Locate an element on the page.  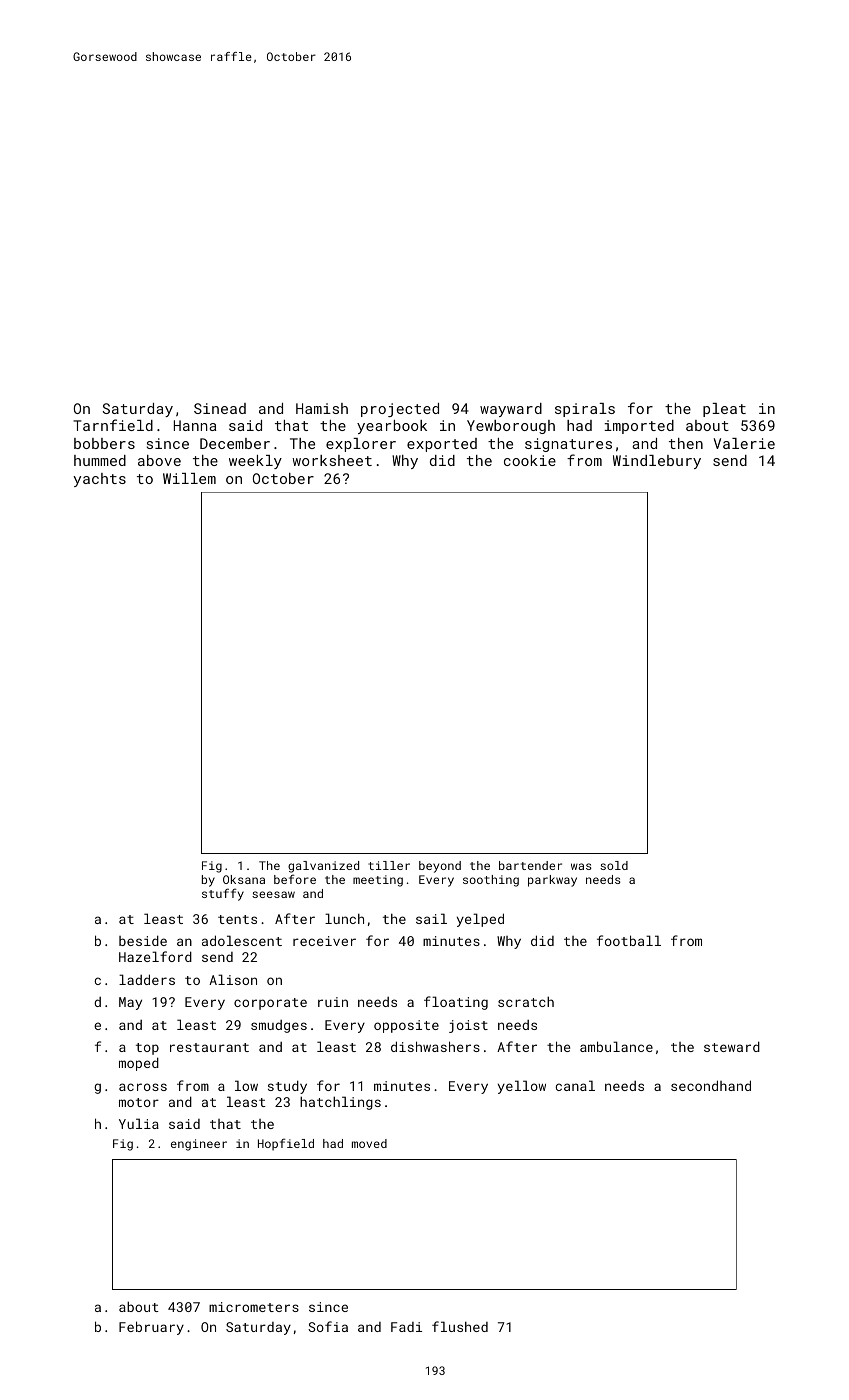
February is located at coordinates (151, 1328).
